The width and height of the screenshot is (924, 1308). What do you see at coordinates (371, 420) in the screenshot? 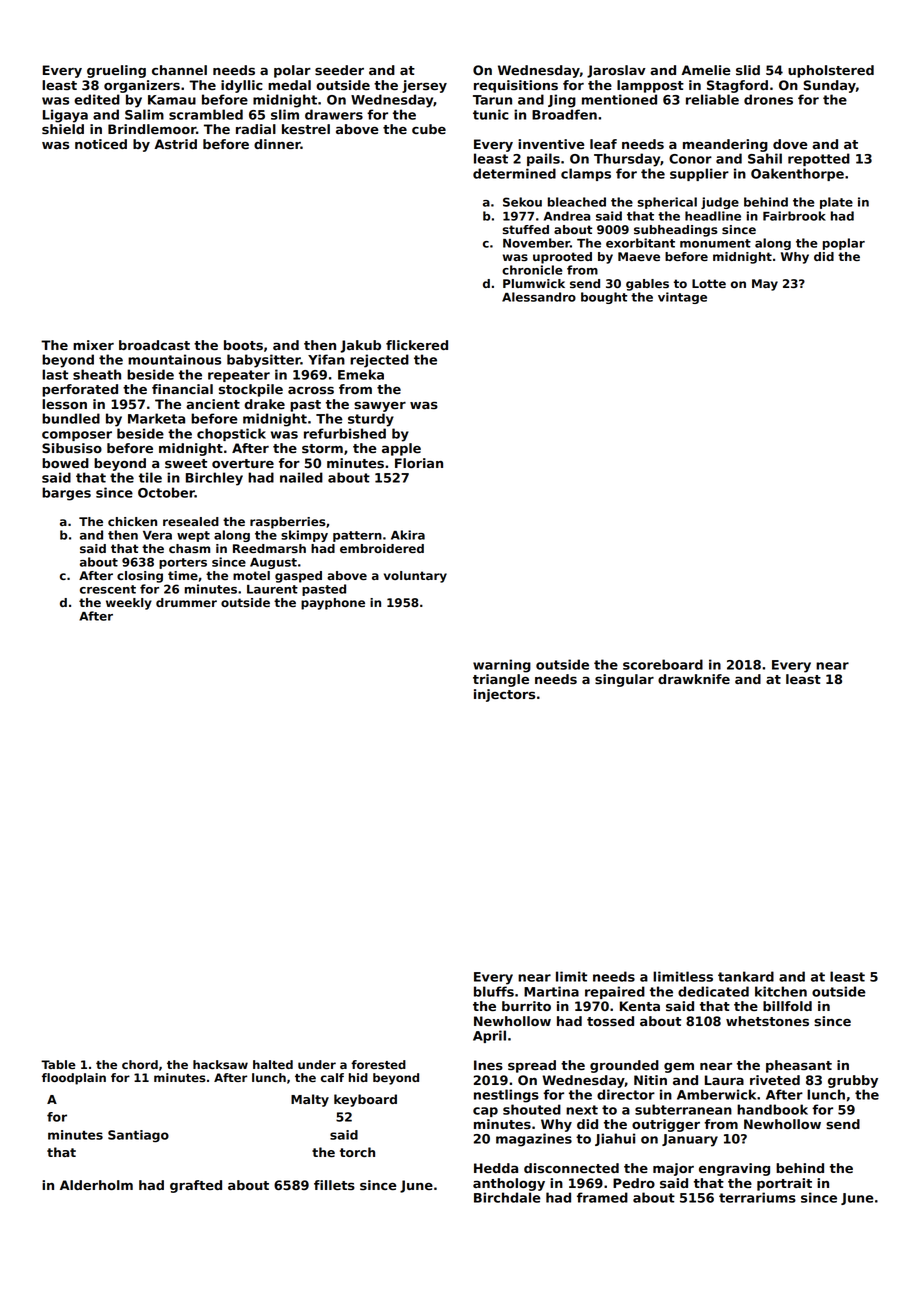
I see `sturdy` at bounding box center [371, 420].
